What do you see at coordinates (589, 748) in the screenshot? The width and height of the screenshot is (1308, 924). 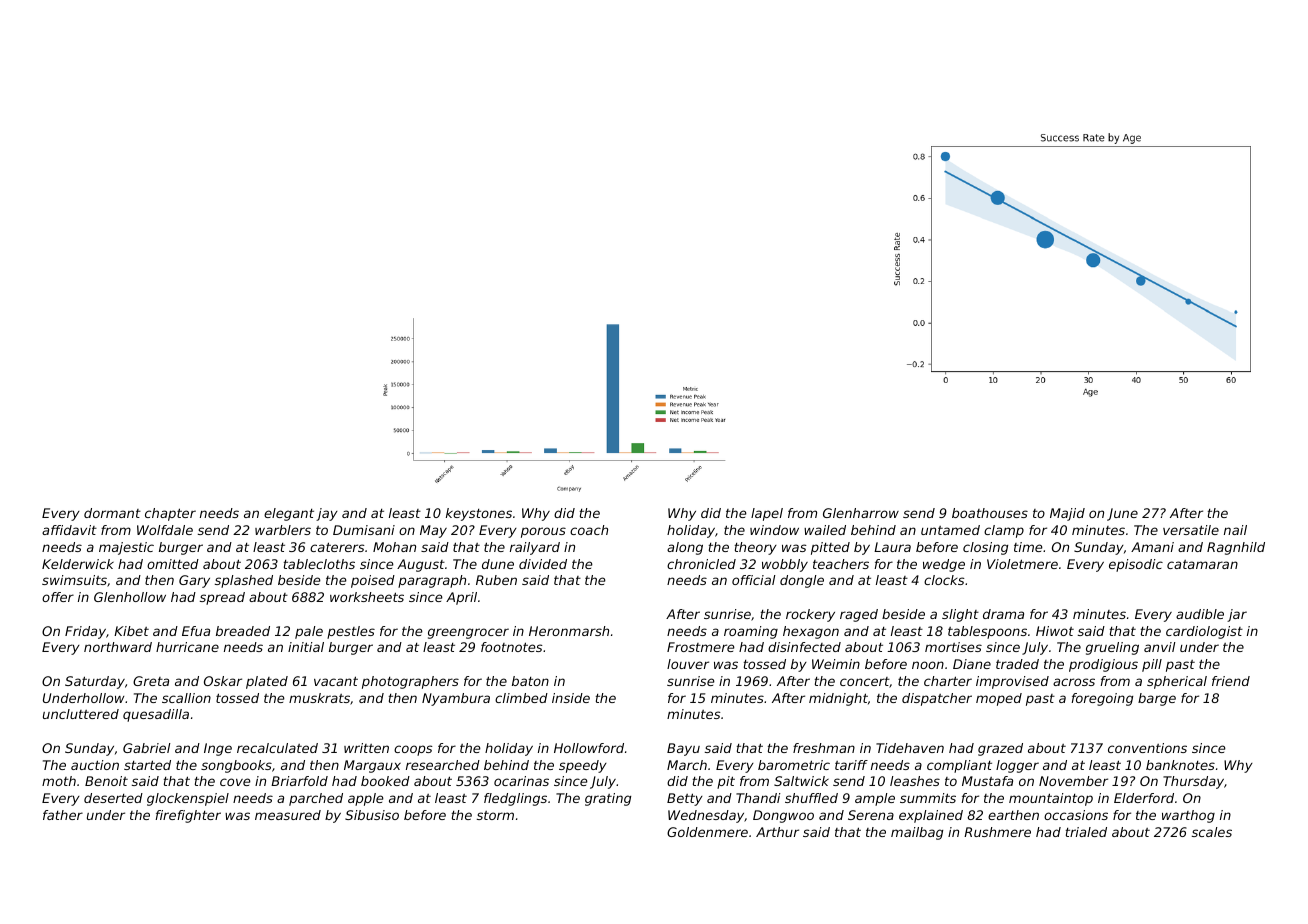 I see `Hollowford` at bounding box center [589, 748].
